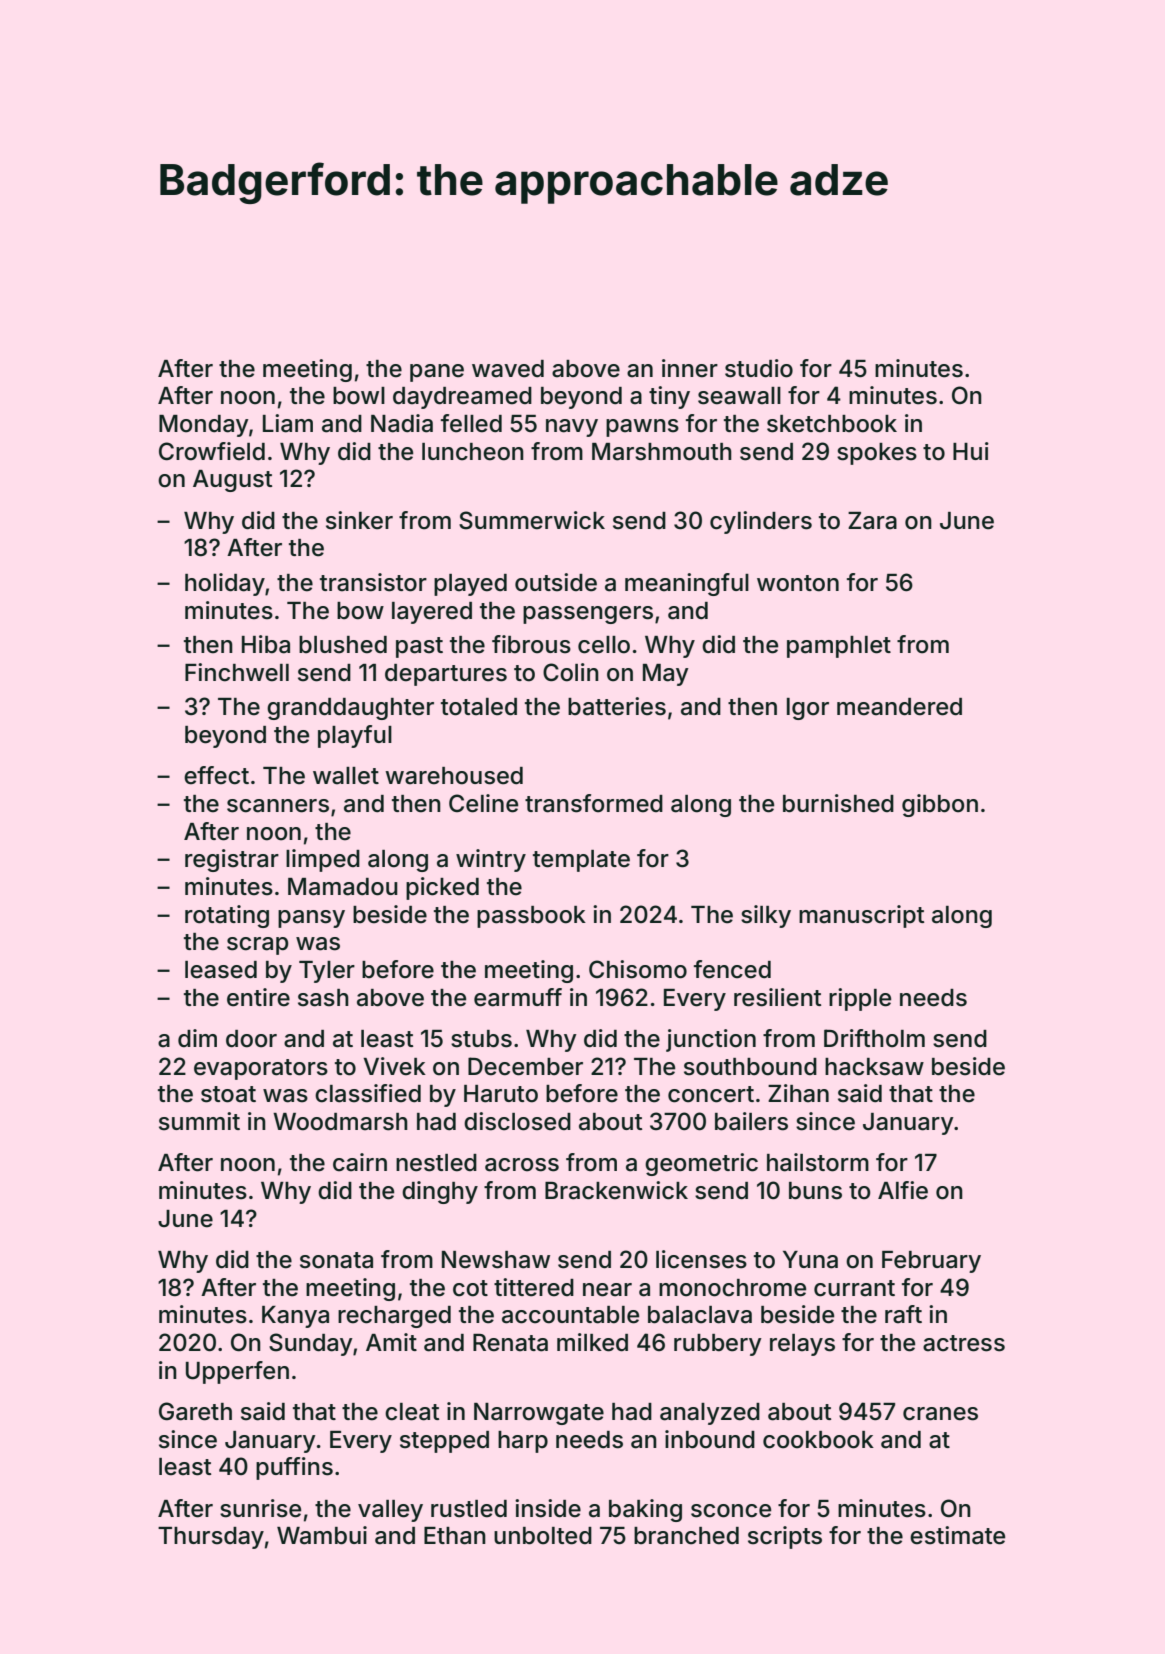 This image has width=1165, height=1654. Describe the element at coordinates (572, 428) in the image. I see `navy` at that location.
